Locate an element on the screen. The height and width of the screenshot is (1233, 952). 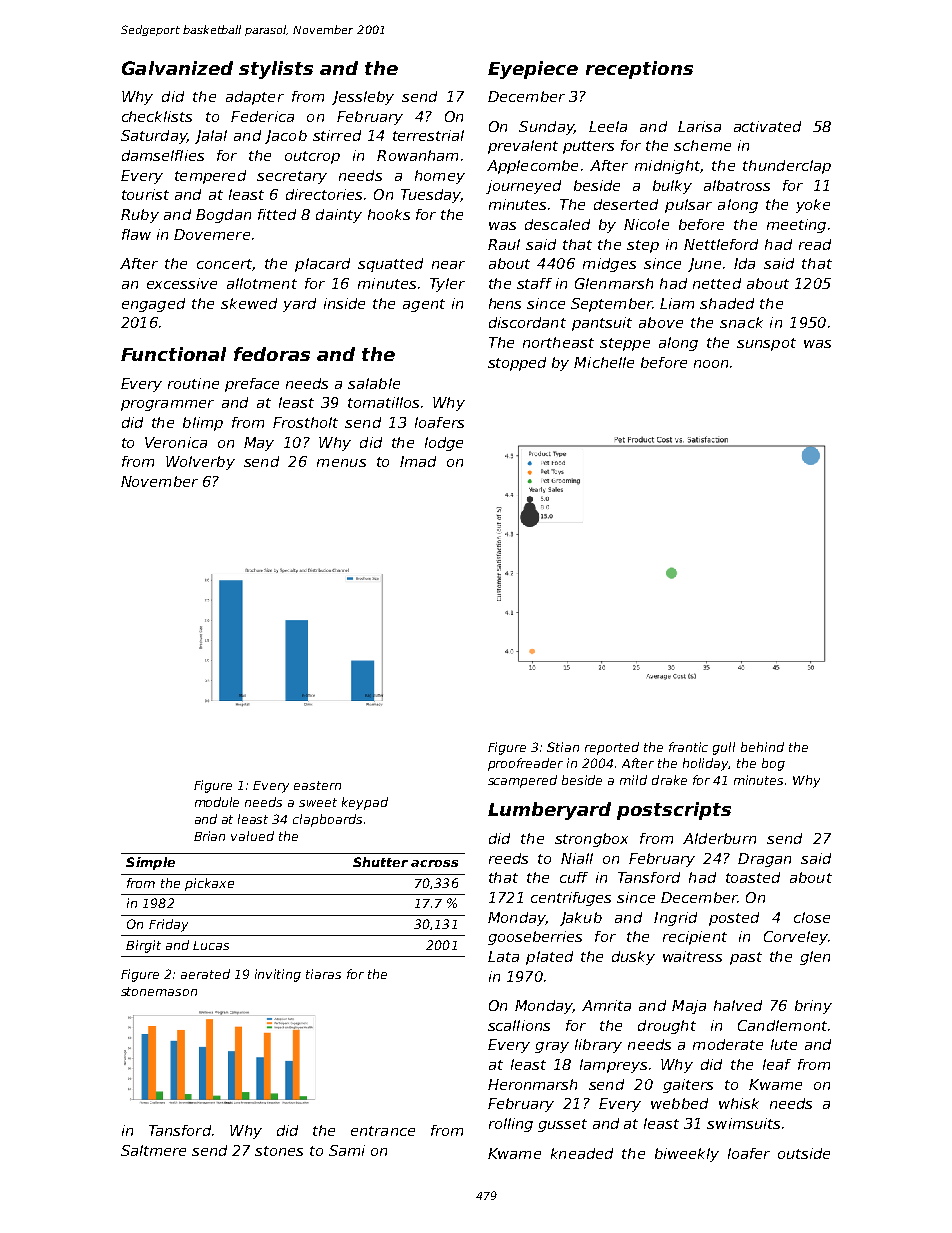
menus is located at coordinates (341, 463).
